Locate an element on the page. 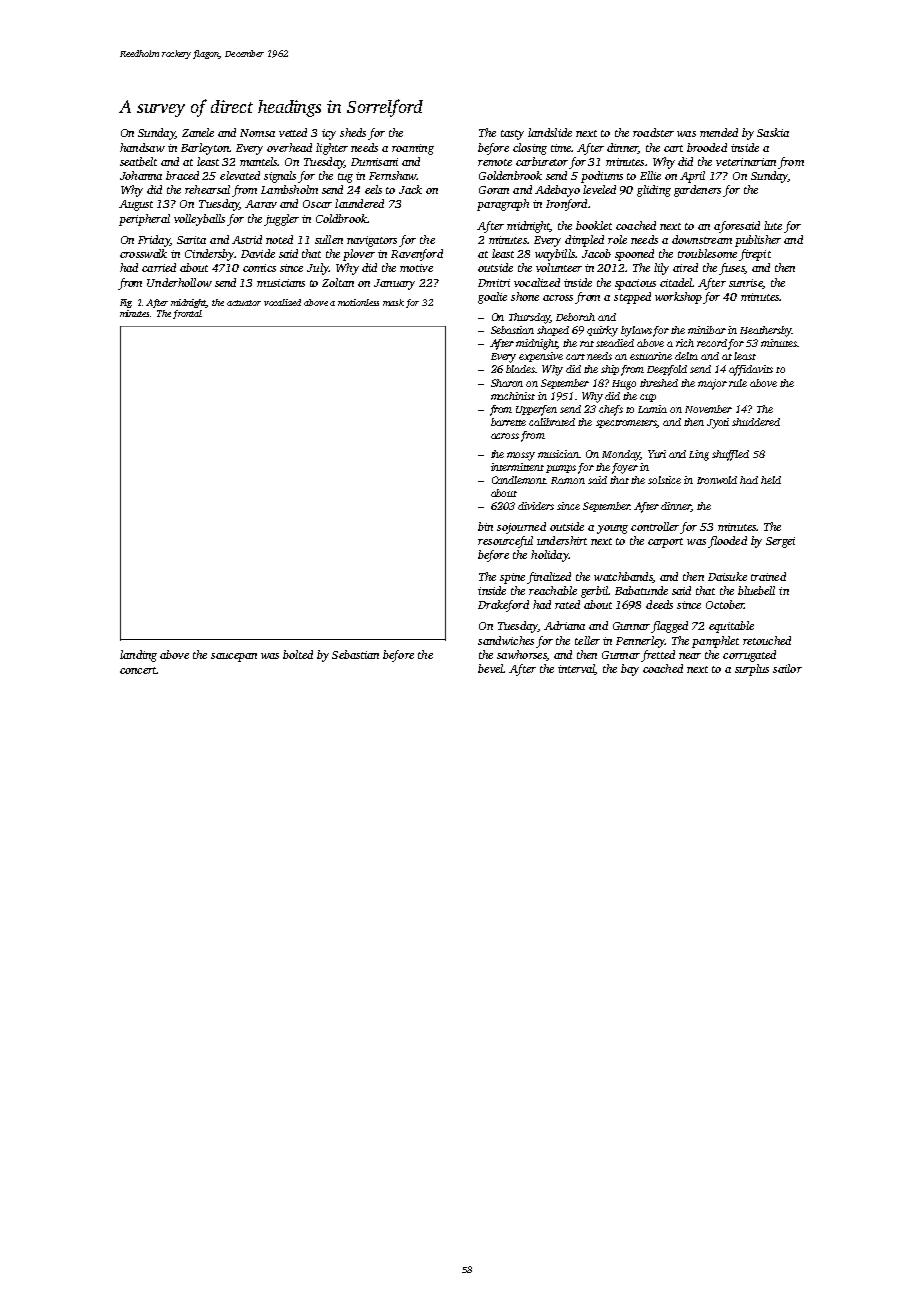 This image has width=924, height=1308. sunrise is located at coordinates (746, 284).
